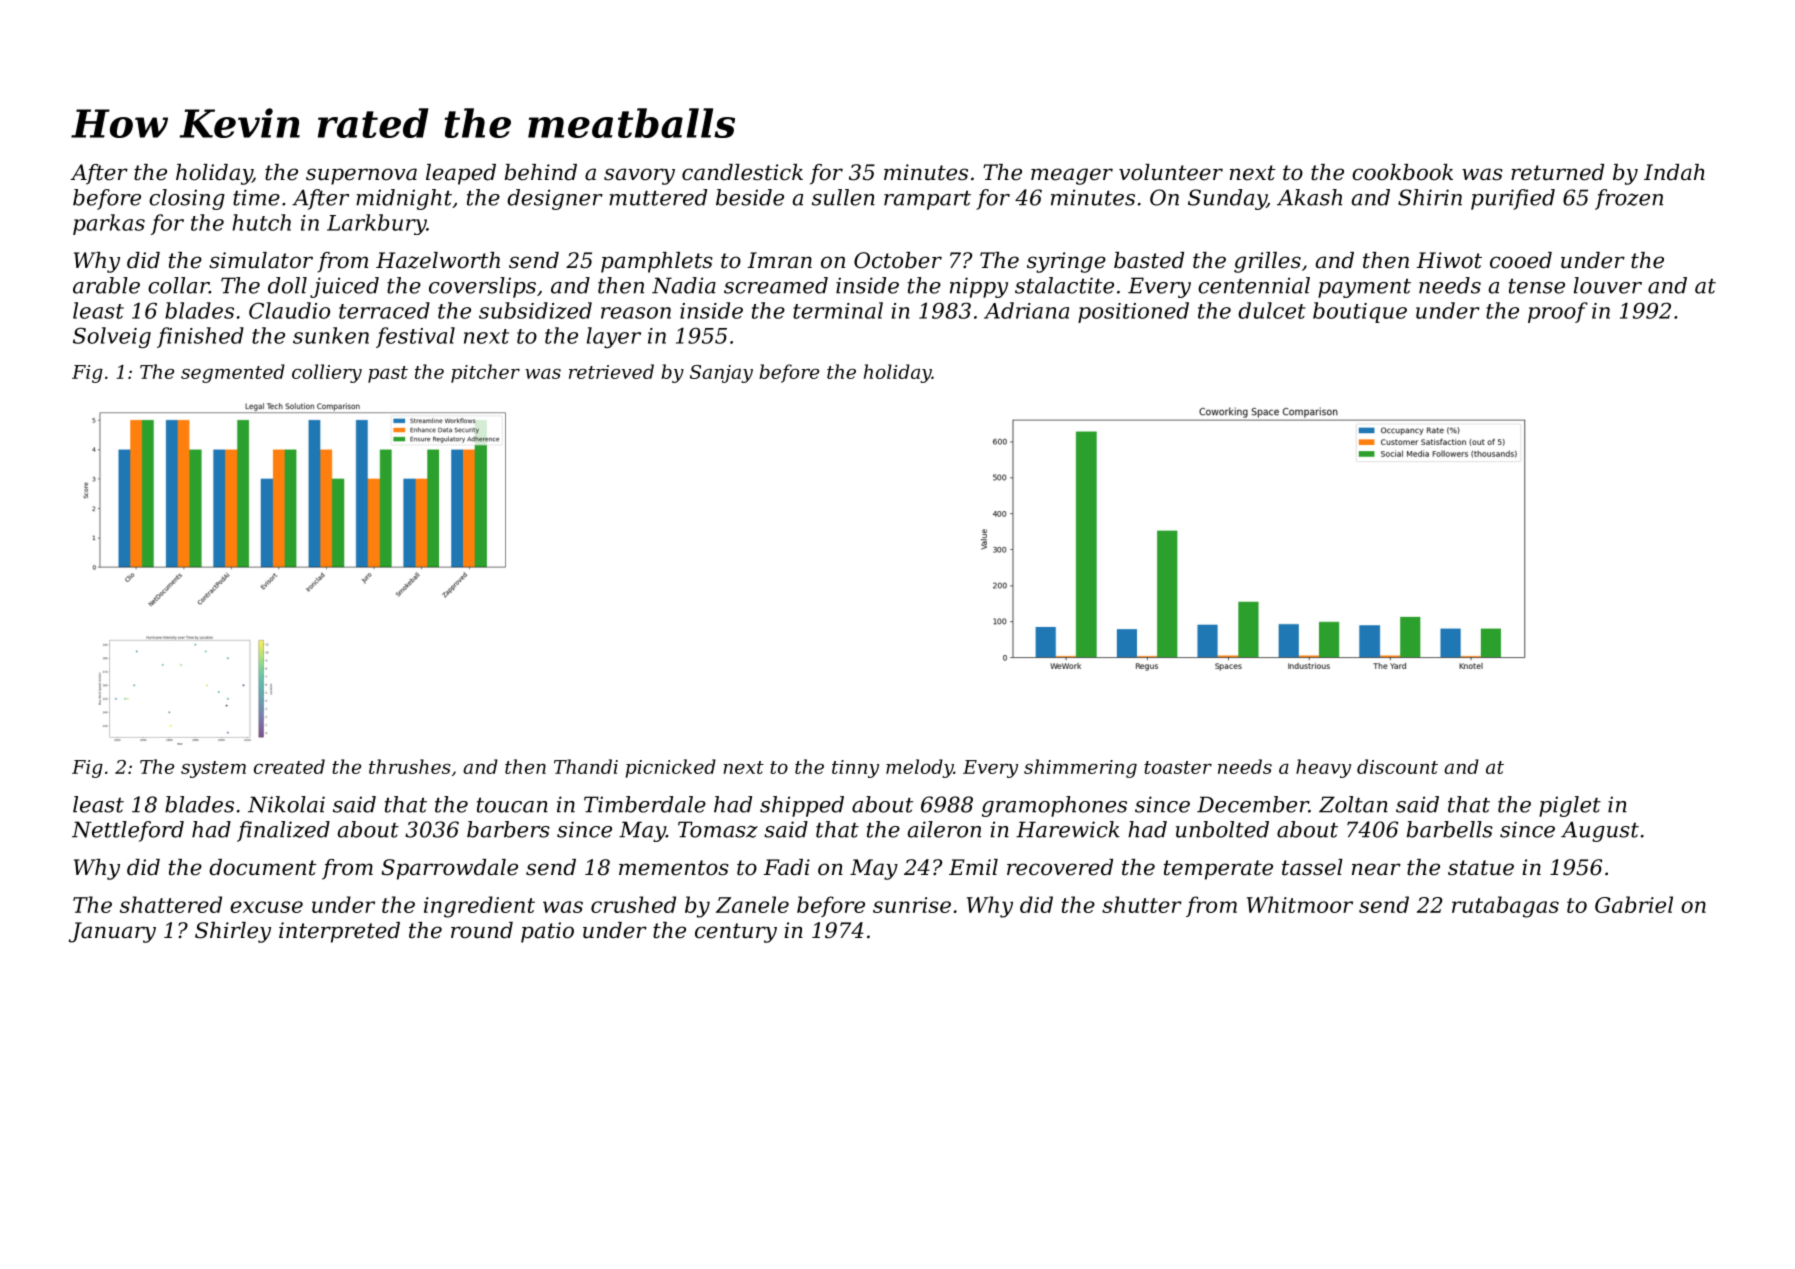  I want to click on picnicked, so click(671, 768).
